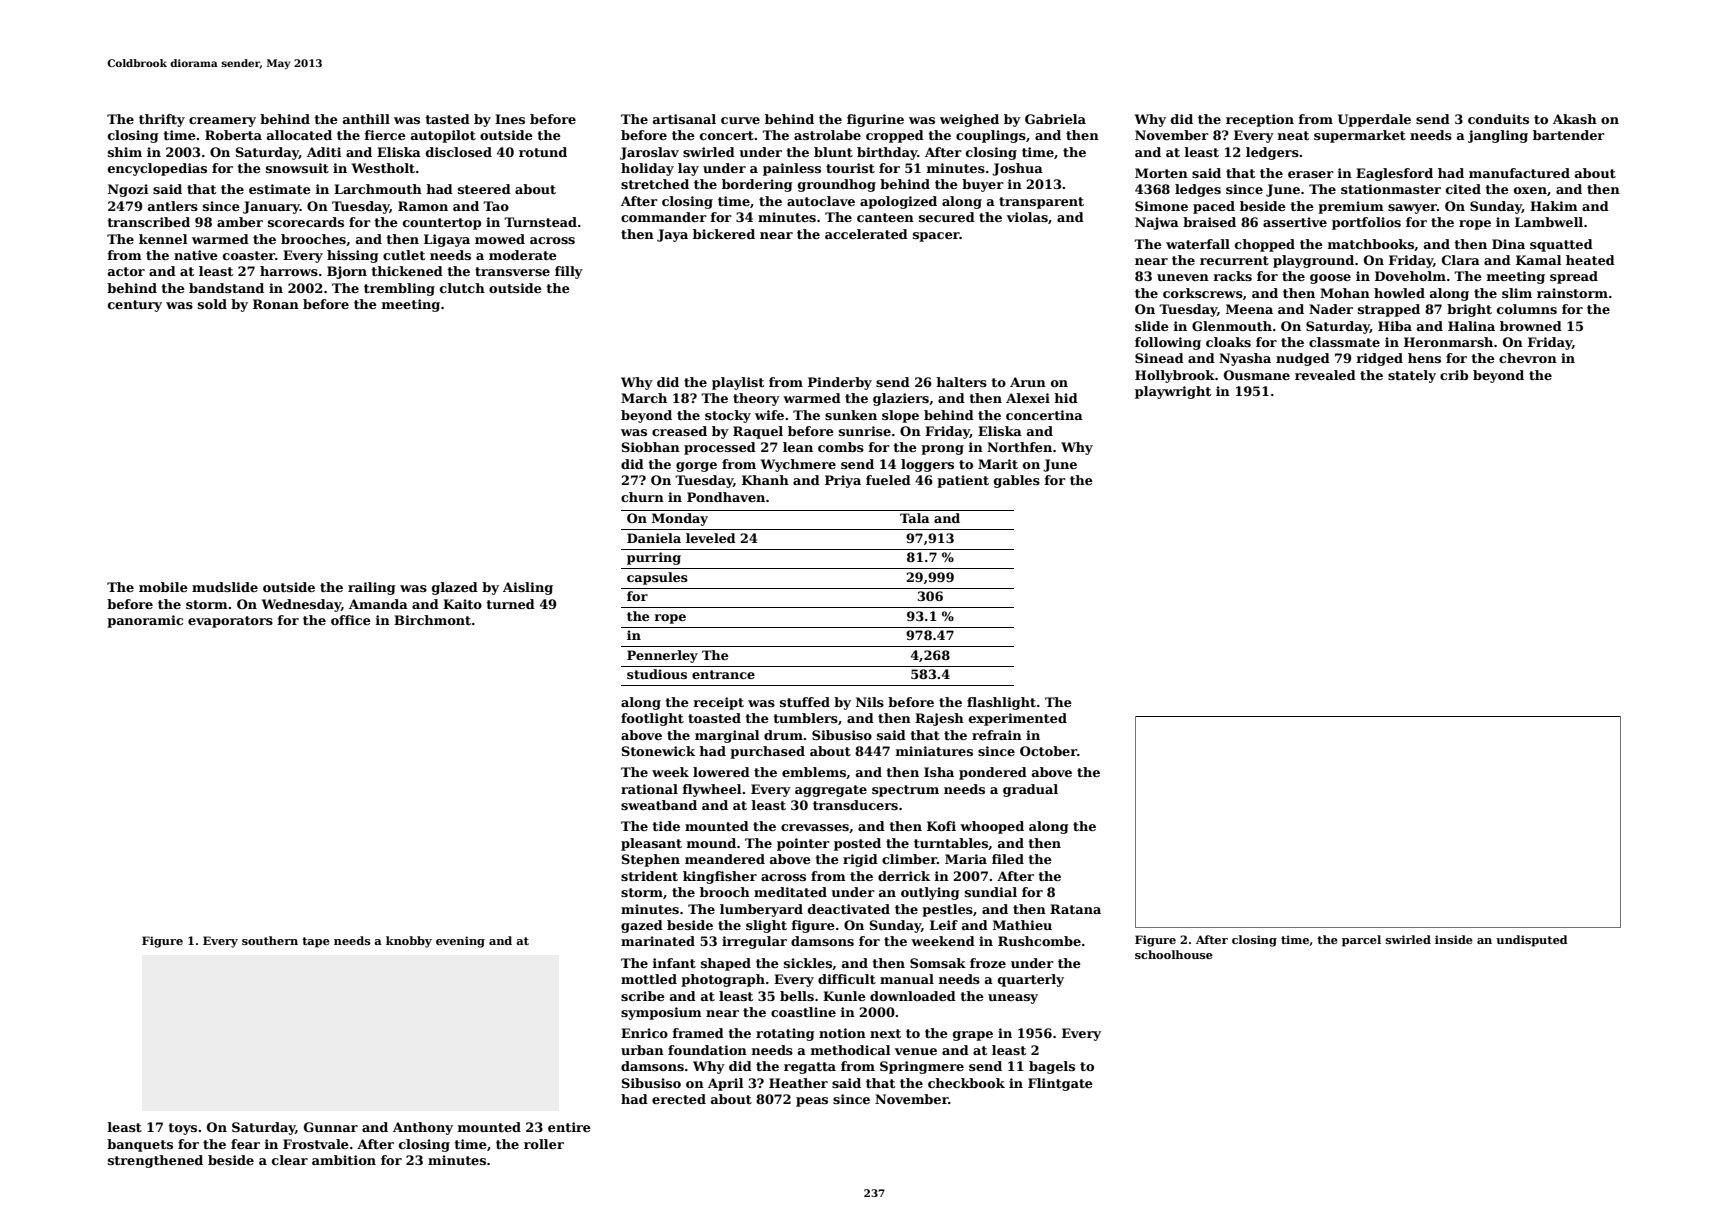 Image resolution: width=1728 pixels, height=1222 pixels. I want to click on derrick, so click(904, 876).
